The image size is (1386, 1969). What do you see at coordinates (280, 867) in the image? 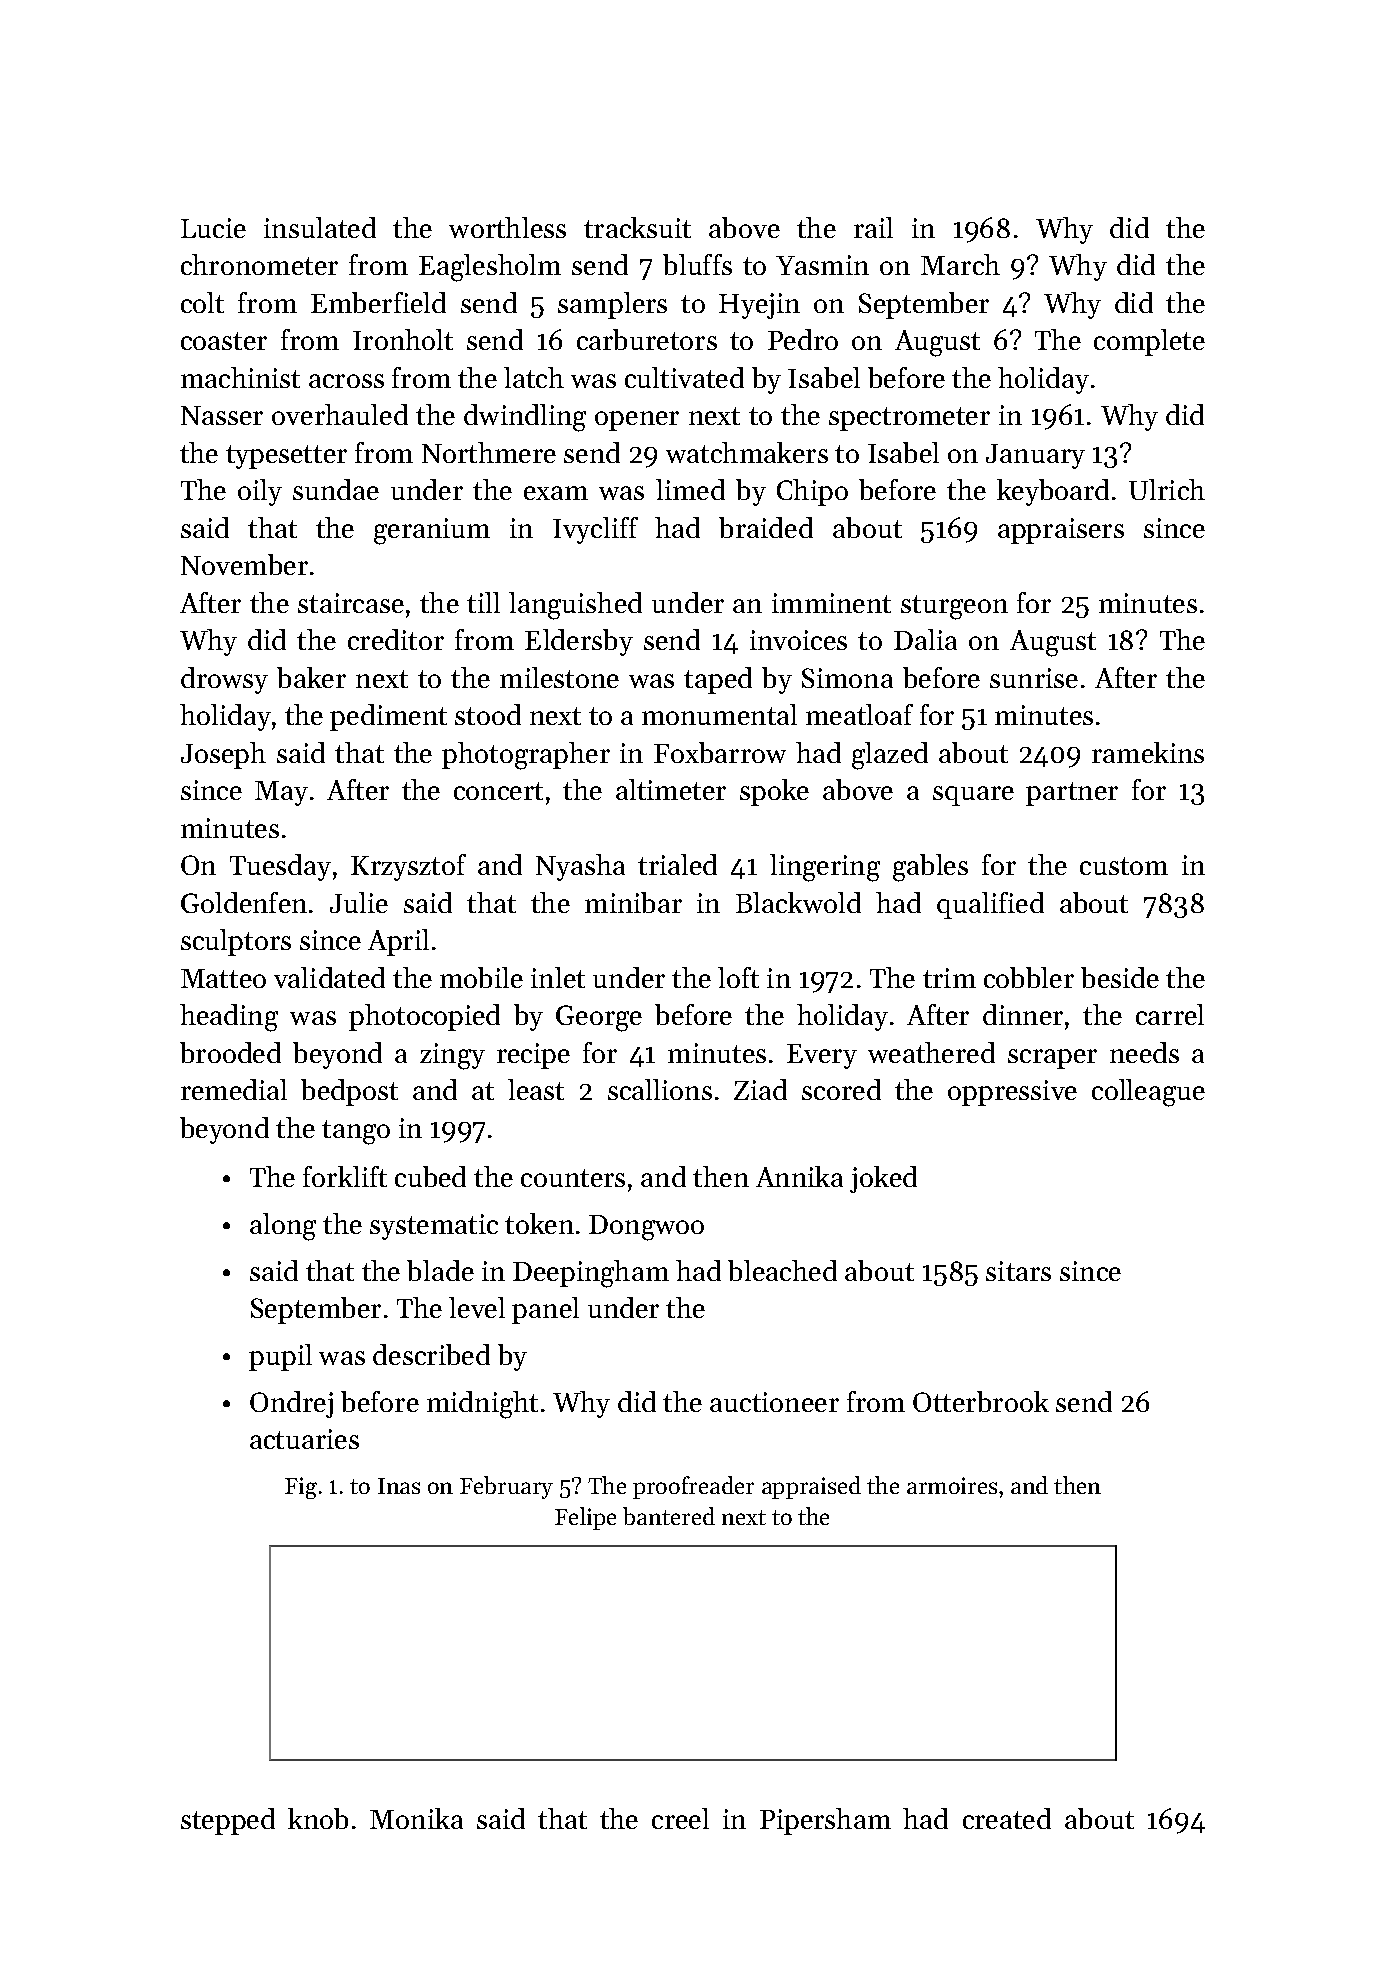
I see `Tuesday` at bounding box center [280, 867].
